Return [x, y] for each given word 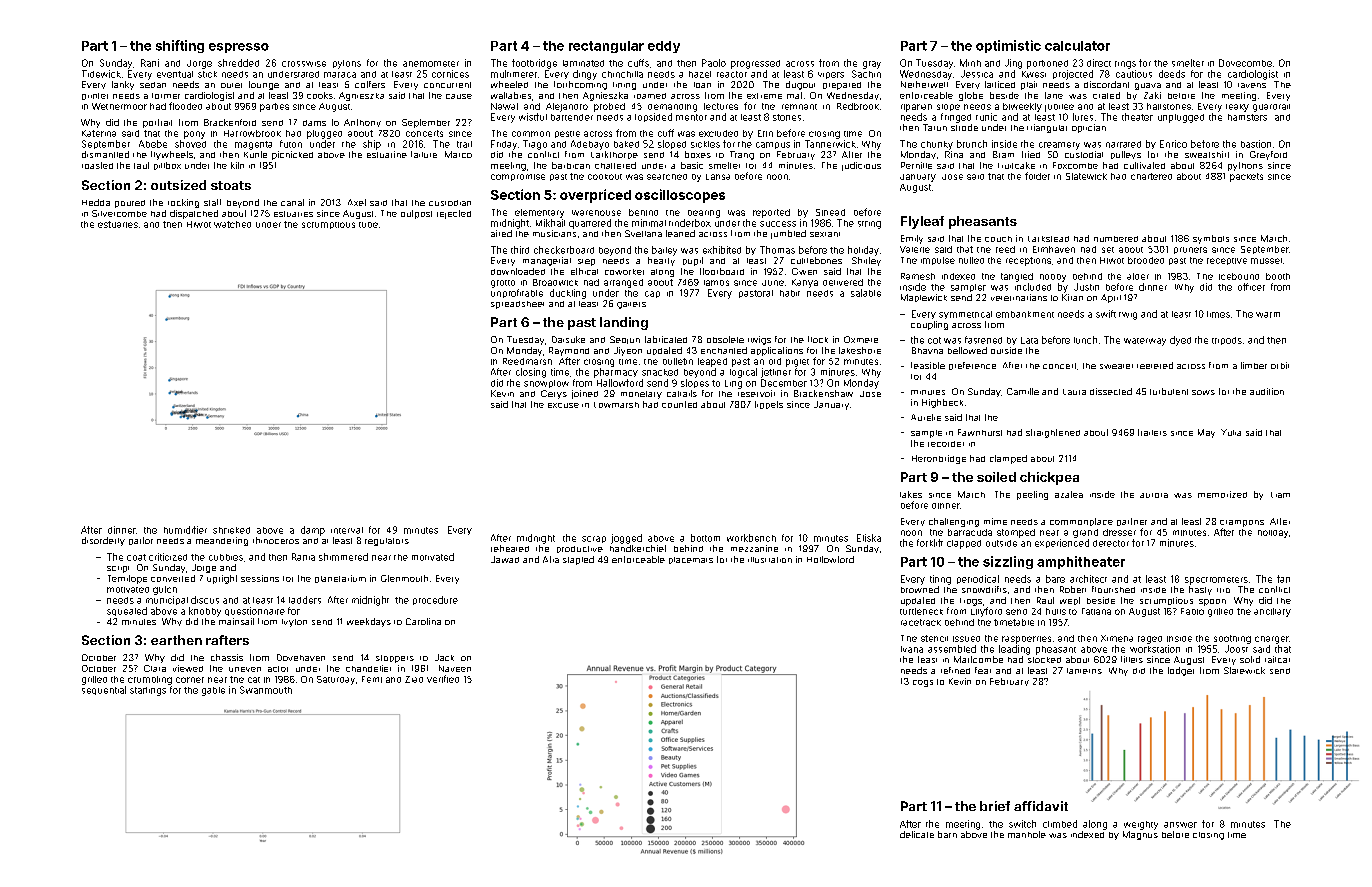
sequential [104, 690]
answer [1180, 825]
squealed [127, 611]
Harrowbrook [252, 133]
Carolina [423, 621]
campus [773, 145]
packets [1246, 177]
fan [1283, 579]
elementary [539, 213]
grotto [503, 284]
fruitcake [1016, 165]
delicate [917, 834]
